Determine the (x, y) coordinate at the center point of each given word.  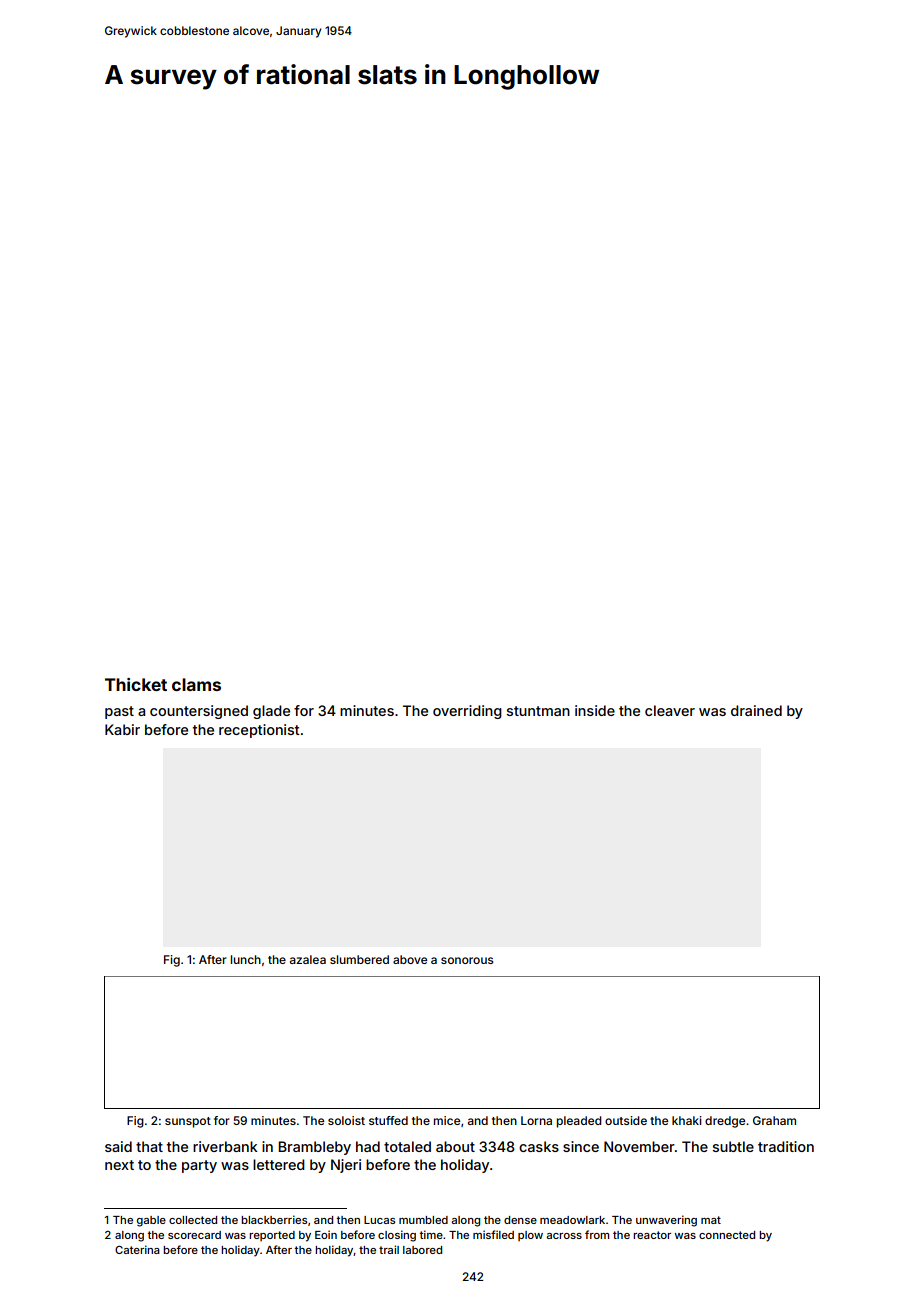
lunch (246, 959)
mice (447, 1120)
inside (595, 710)
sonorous (467, 960)
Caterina (137, 1249)
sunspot (188, 1122)
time (431, 1234)
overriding (467, 712)
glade (271, 712)
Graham (774, 1120)
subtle (733, 1146)
